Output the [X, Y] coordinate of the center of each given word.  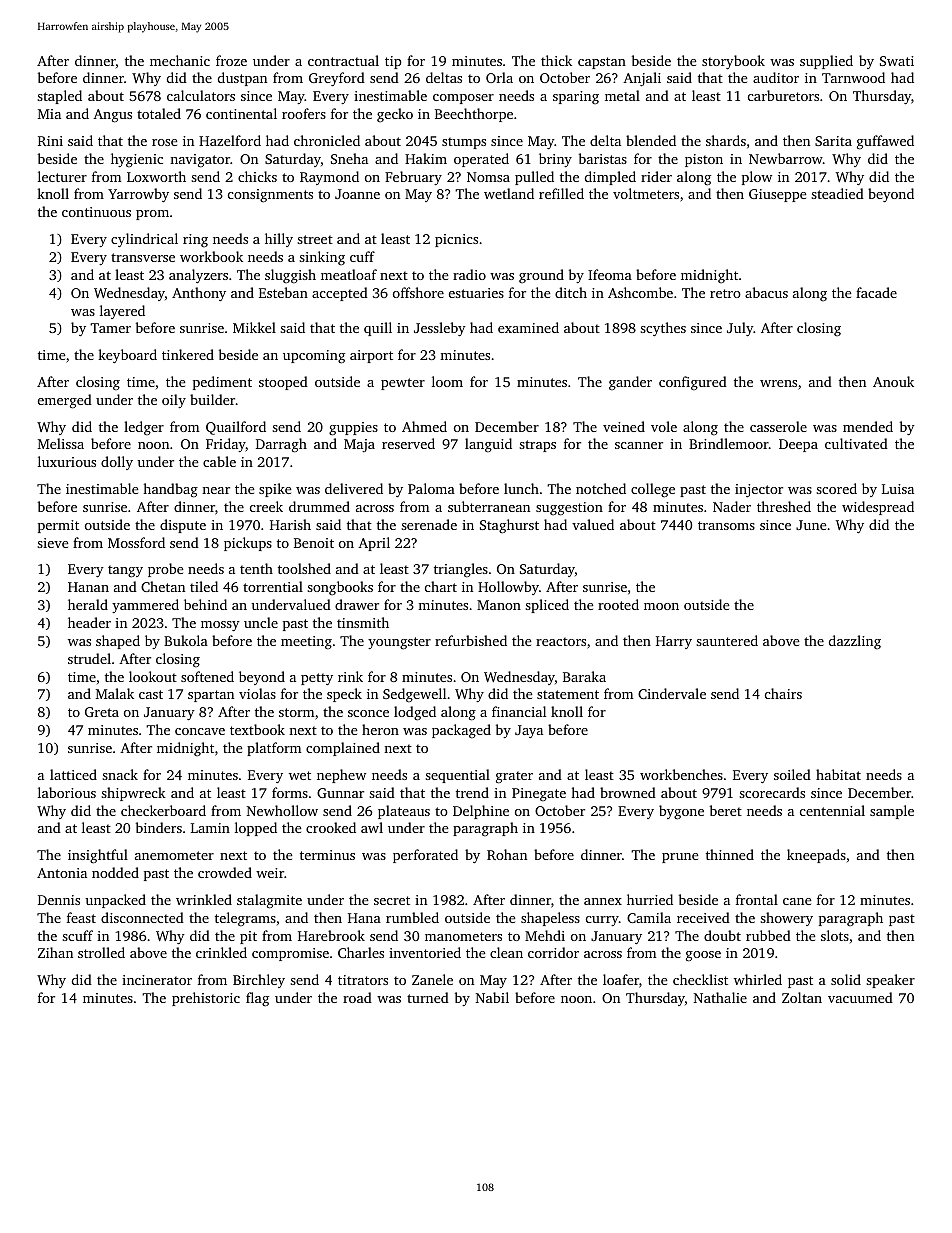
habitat [838, 774]
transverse [143, 257]
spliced [547, 606]
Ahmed [424, 426]
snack [120, 774]
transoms [726, 525]
